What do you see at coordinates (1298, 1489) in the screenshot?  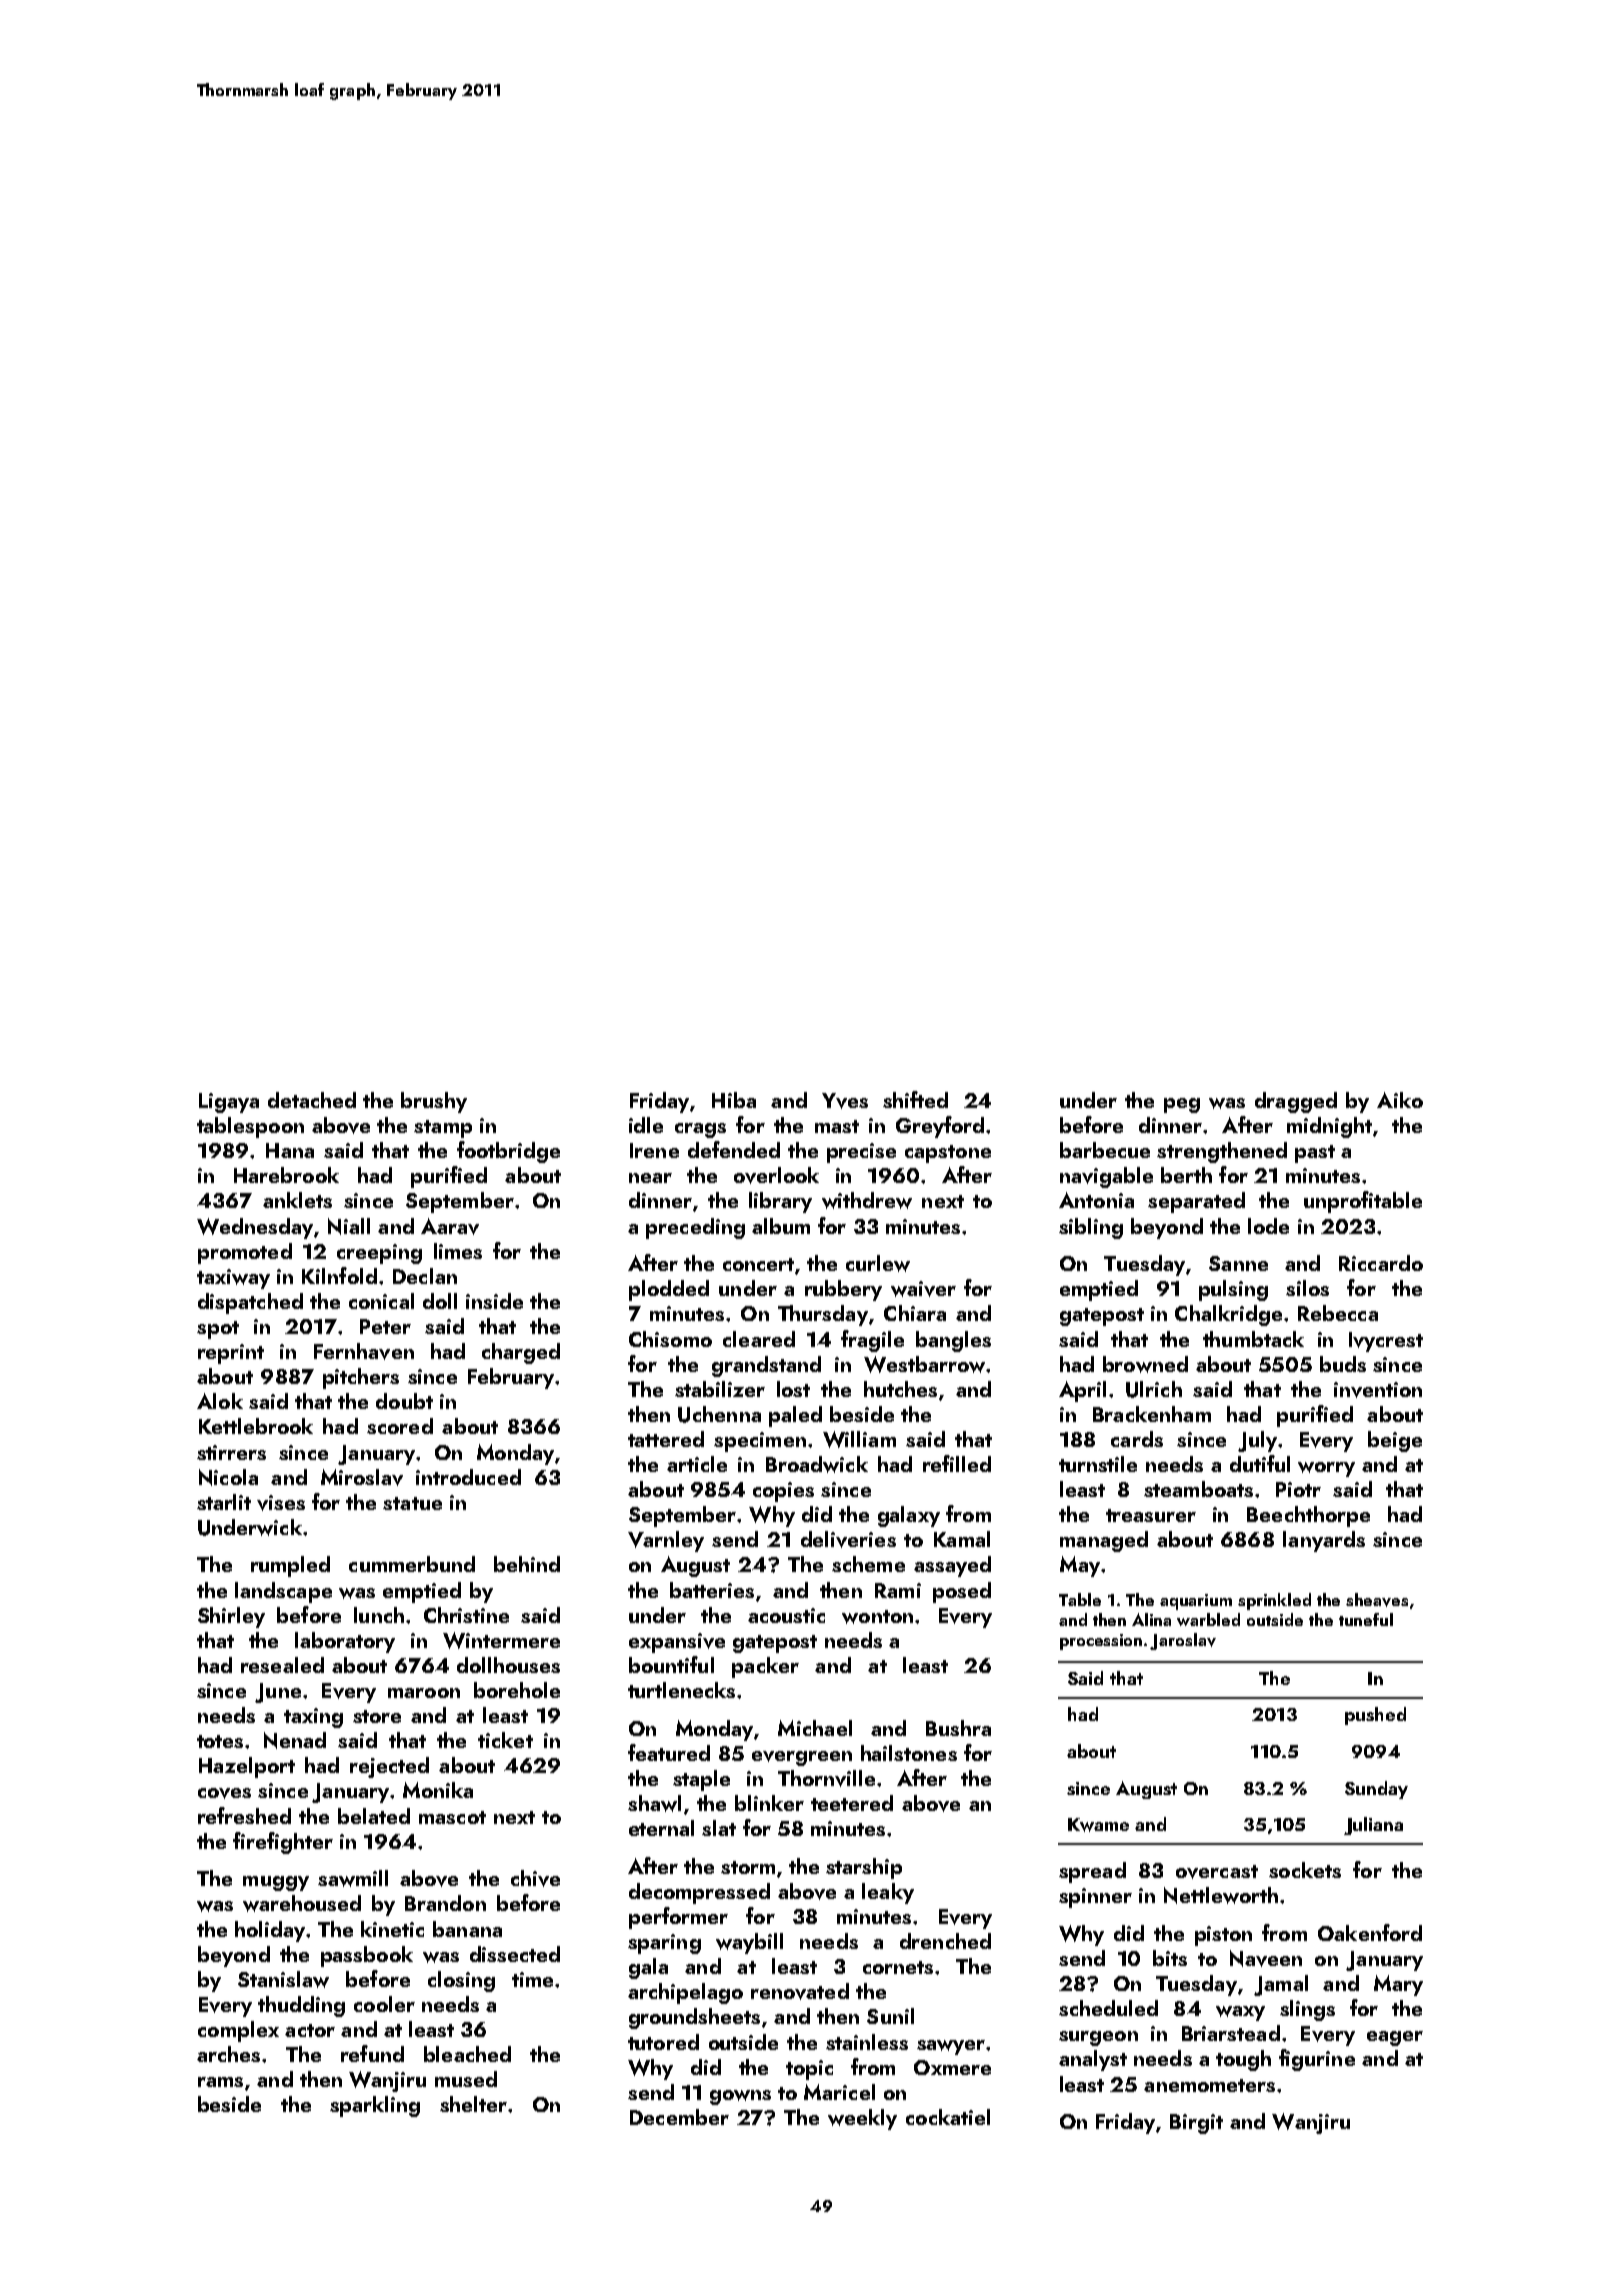 I see `Piotr` at bounding box center [1298, 1489].
